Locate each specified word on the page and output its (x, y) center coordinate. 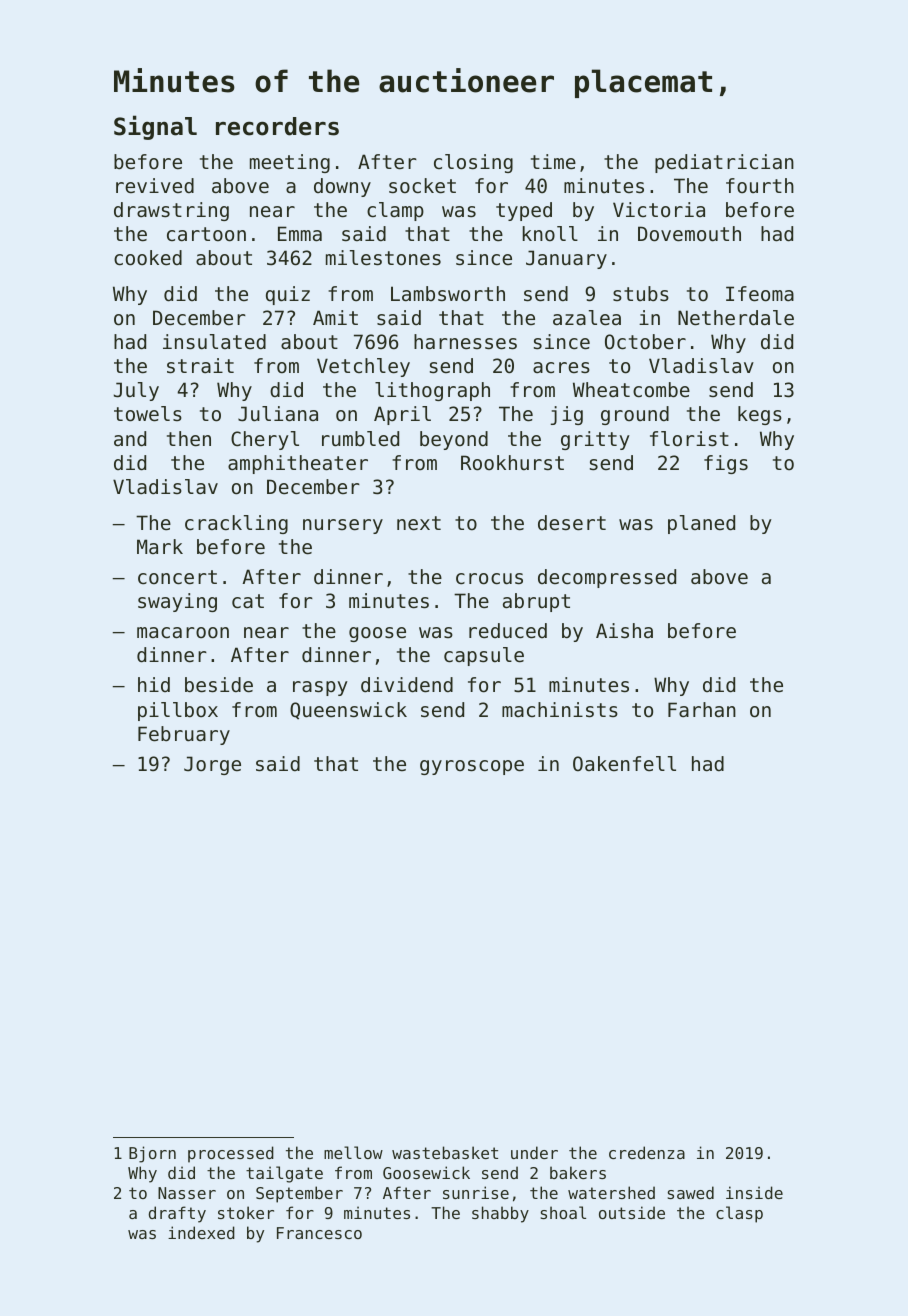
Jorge (212, 765)
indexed (201, 1232)
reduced (508, 631)
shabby (500, 1214)
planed (701, 524)
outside (632, 1212)
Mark (160, 546)
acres (561, 367)
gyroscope (472, 767)
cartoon (206, 234)
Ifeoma (760, 294)
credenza (647, 1152)
